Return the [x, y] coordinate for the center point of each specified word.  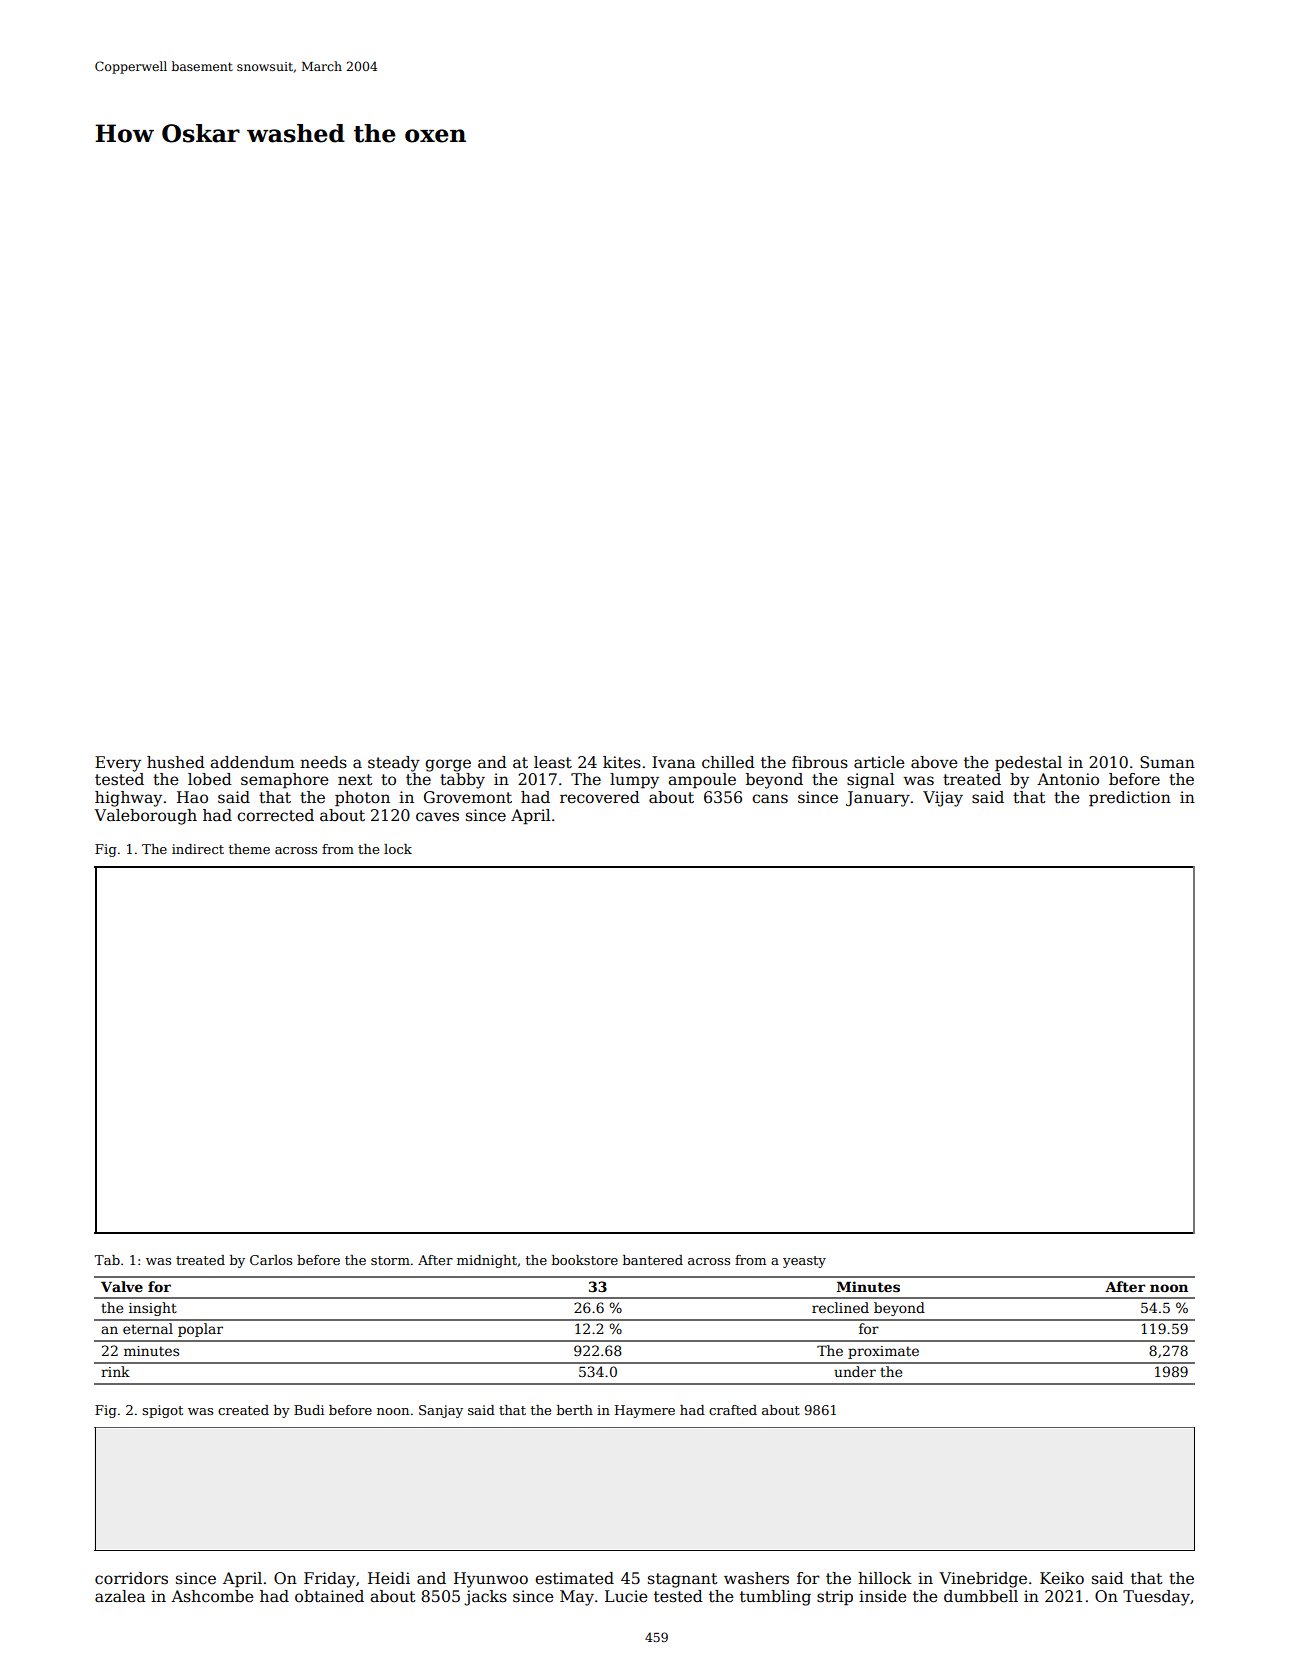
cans [770, 799]
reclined [840, 1307]
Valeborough [145, 817]
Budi [309, 1410]
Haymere [645, 1411]
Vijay [943, 799]
